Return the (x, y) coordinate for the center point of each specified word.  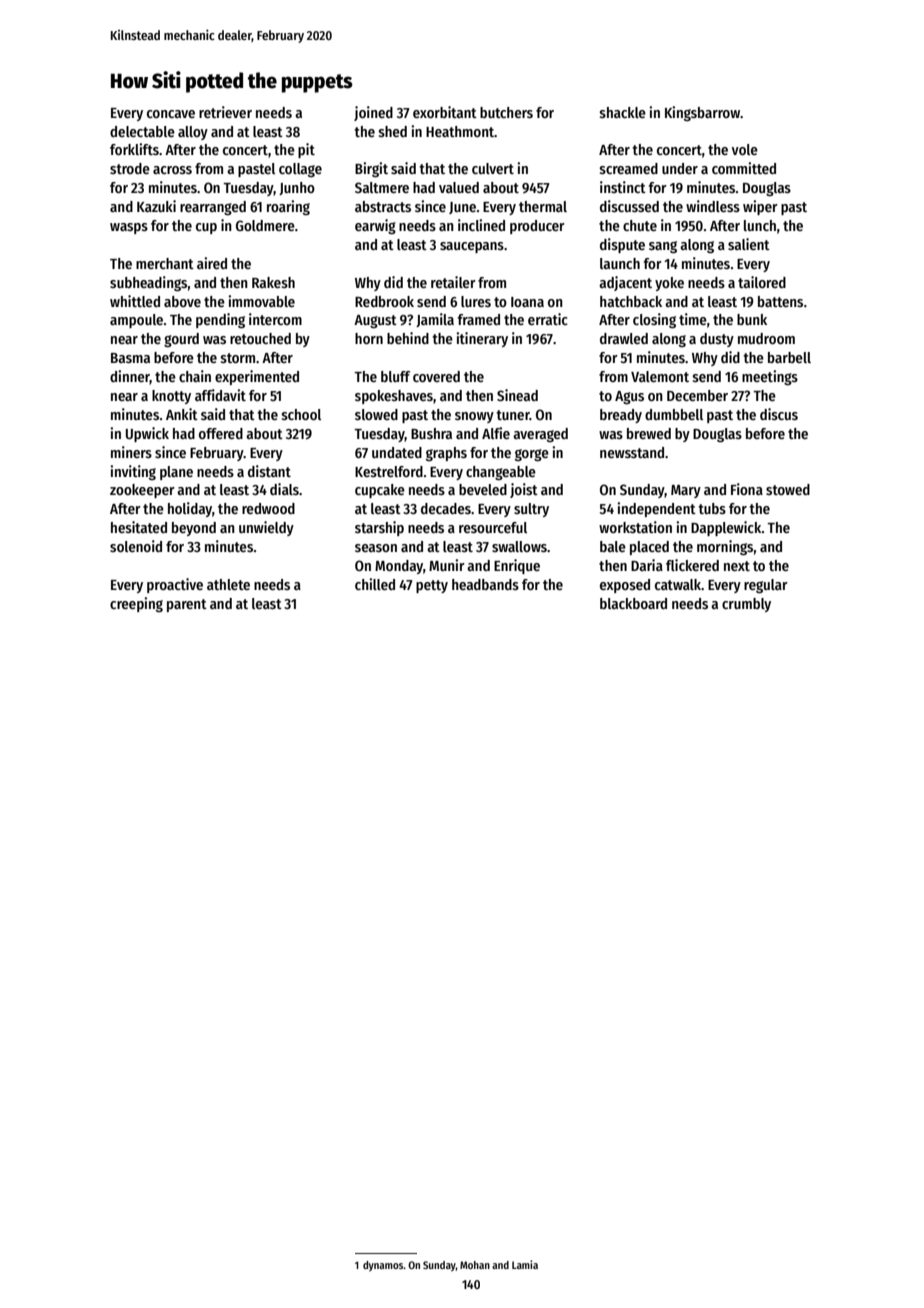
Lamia (525, 1264)
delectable (142, 131)
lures (476, 301)
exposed (625, 586)
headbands (485, 584)
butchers (506, 112)
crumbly (746, 605)
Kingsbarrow (702, 113)
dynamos (383, 1266)
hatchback (631, 301)
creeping (136, 604)
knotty (171, 397)
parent (187, 605)
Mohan (475, 1265)
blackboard (633, 603)
